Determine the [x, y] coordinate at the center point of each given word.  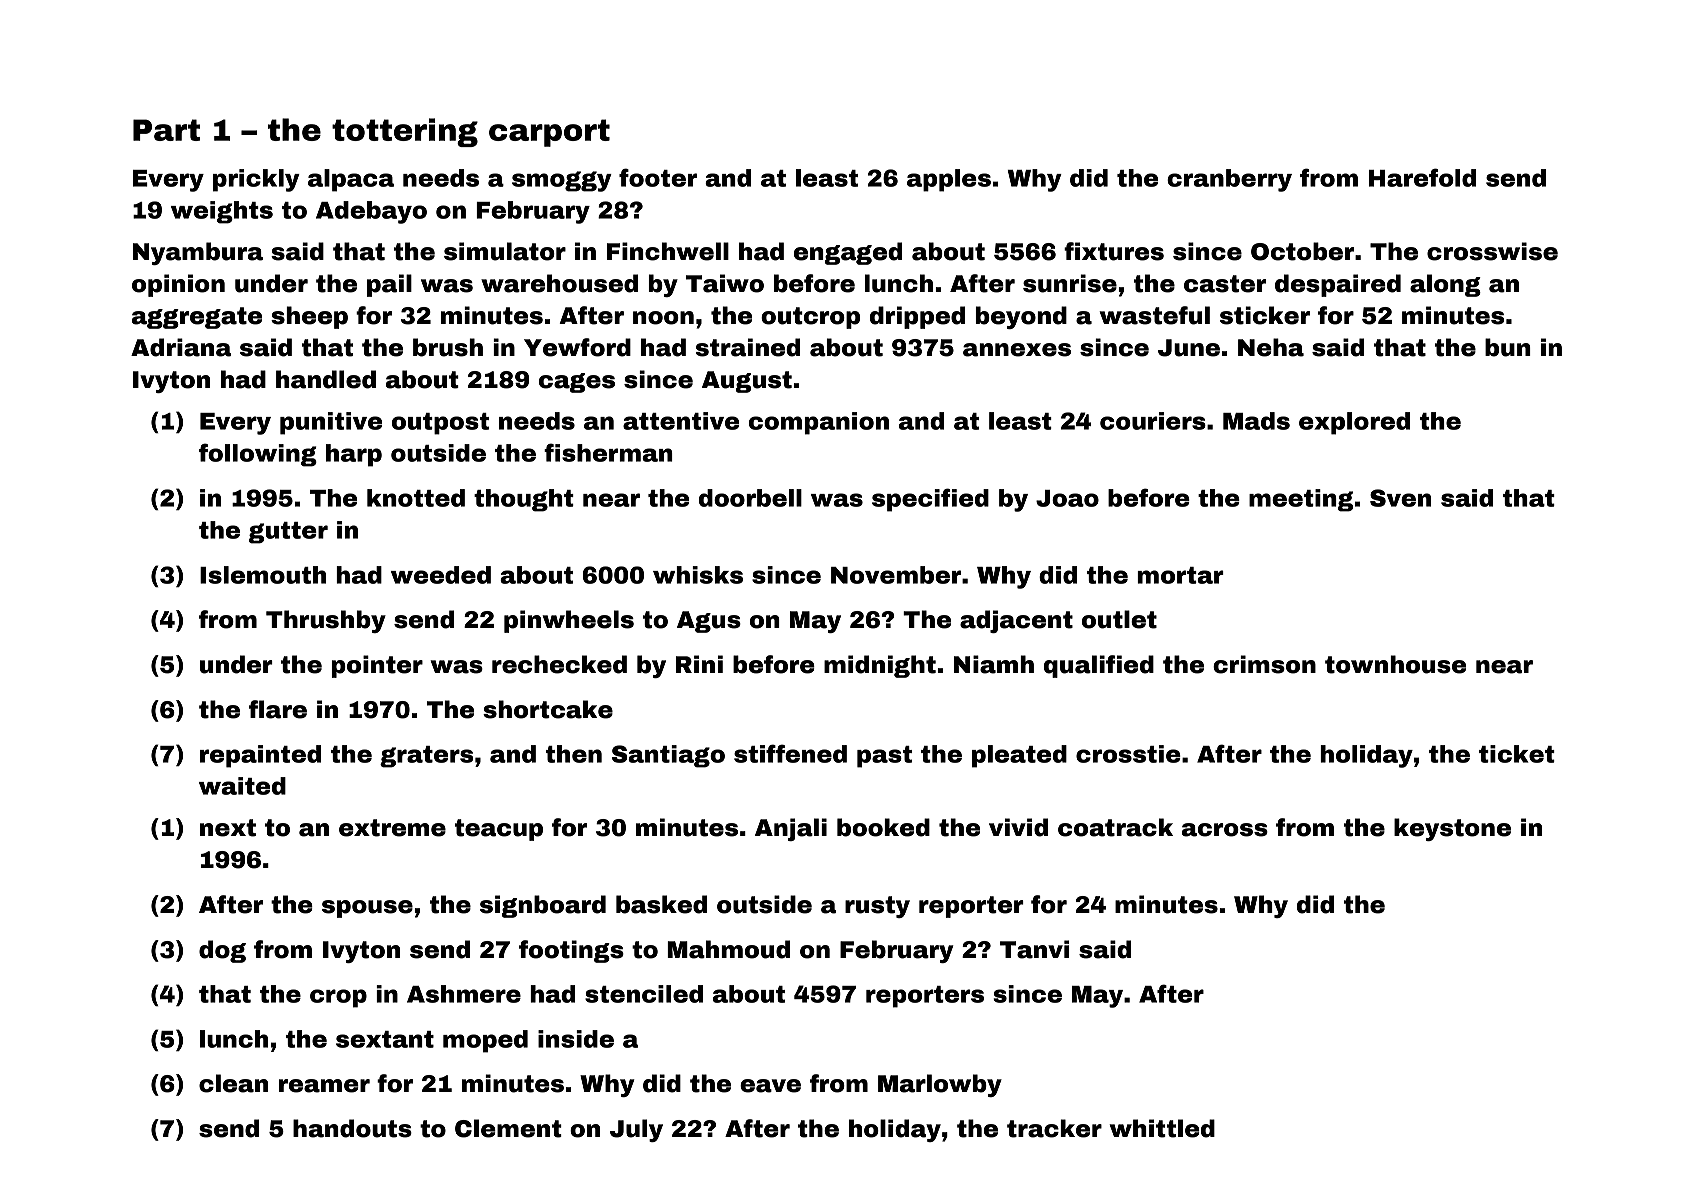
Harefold [1422, 177]
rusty [877, 907]
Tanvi [1034, 949]
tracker [1054, 1128]
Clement [508, 1128]
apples [949, 180]
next [228, 828]
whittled [1162, 1128]
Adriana [181, 347]
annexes [1017, 350]
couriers [1153, 421]
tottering [405, 132]
